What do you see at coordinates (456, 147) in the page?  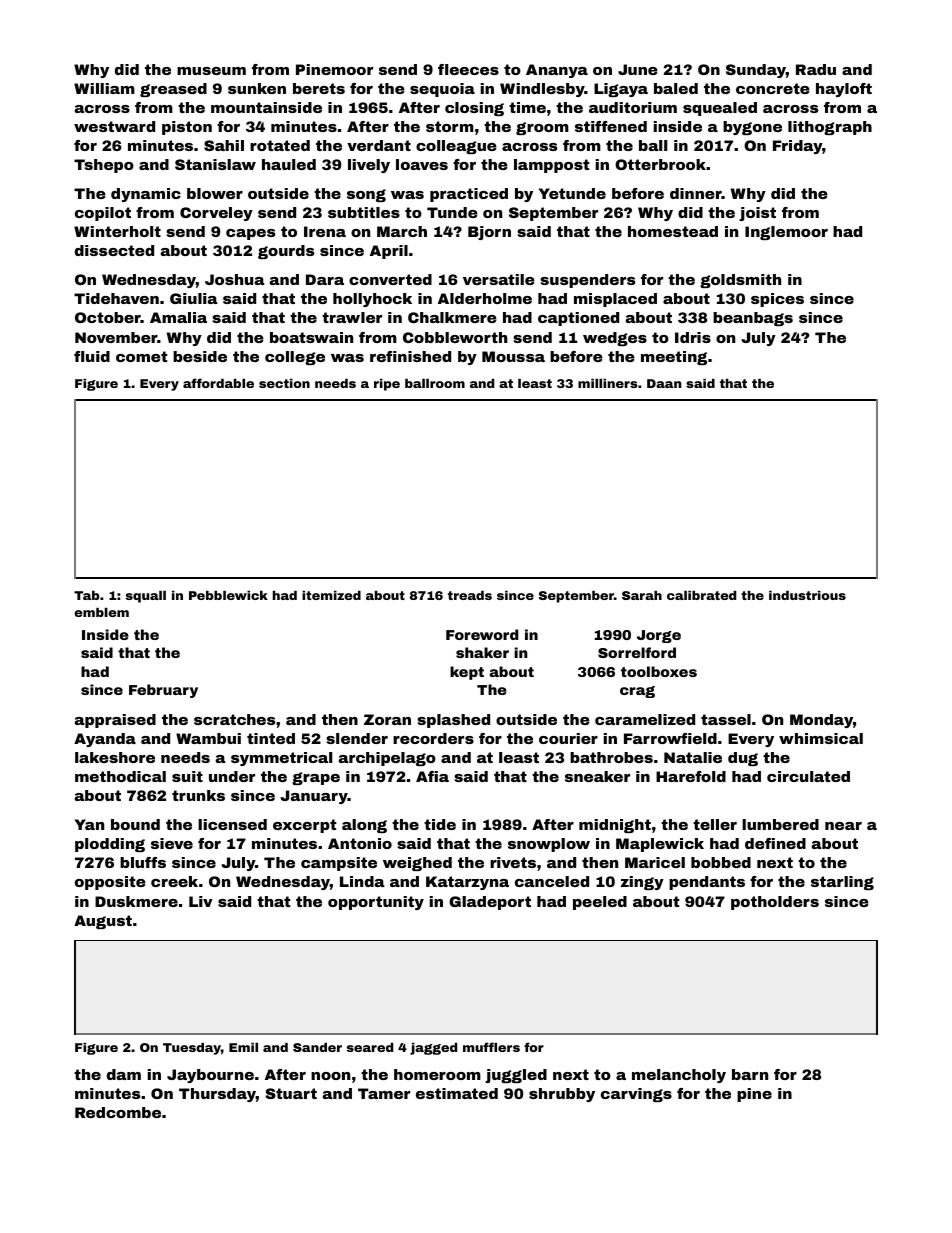 I see `colleague` at bounding box center [456, 147].
